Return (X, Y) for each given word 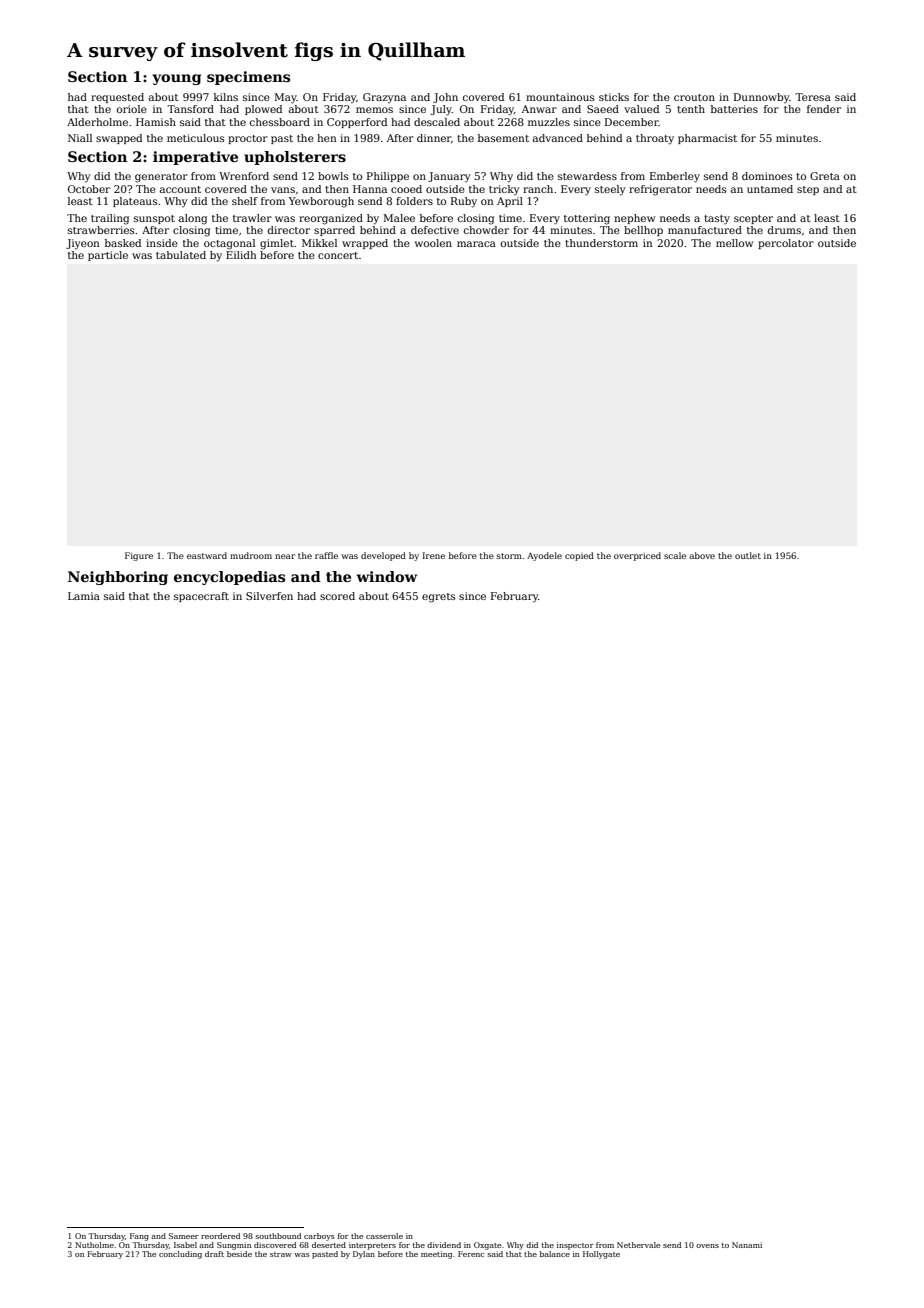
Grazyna (384, 98)
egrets (438, 598)
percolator (786, 244)
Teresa (813, 97)
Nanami (747, 1245)
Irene (433, 555)
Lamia (84, 596)
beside (239, 1254)
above (702, 555)
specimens (248, 78)
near (285, 556)
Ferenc (471, 1254)
